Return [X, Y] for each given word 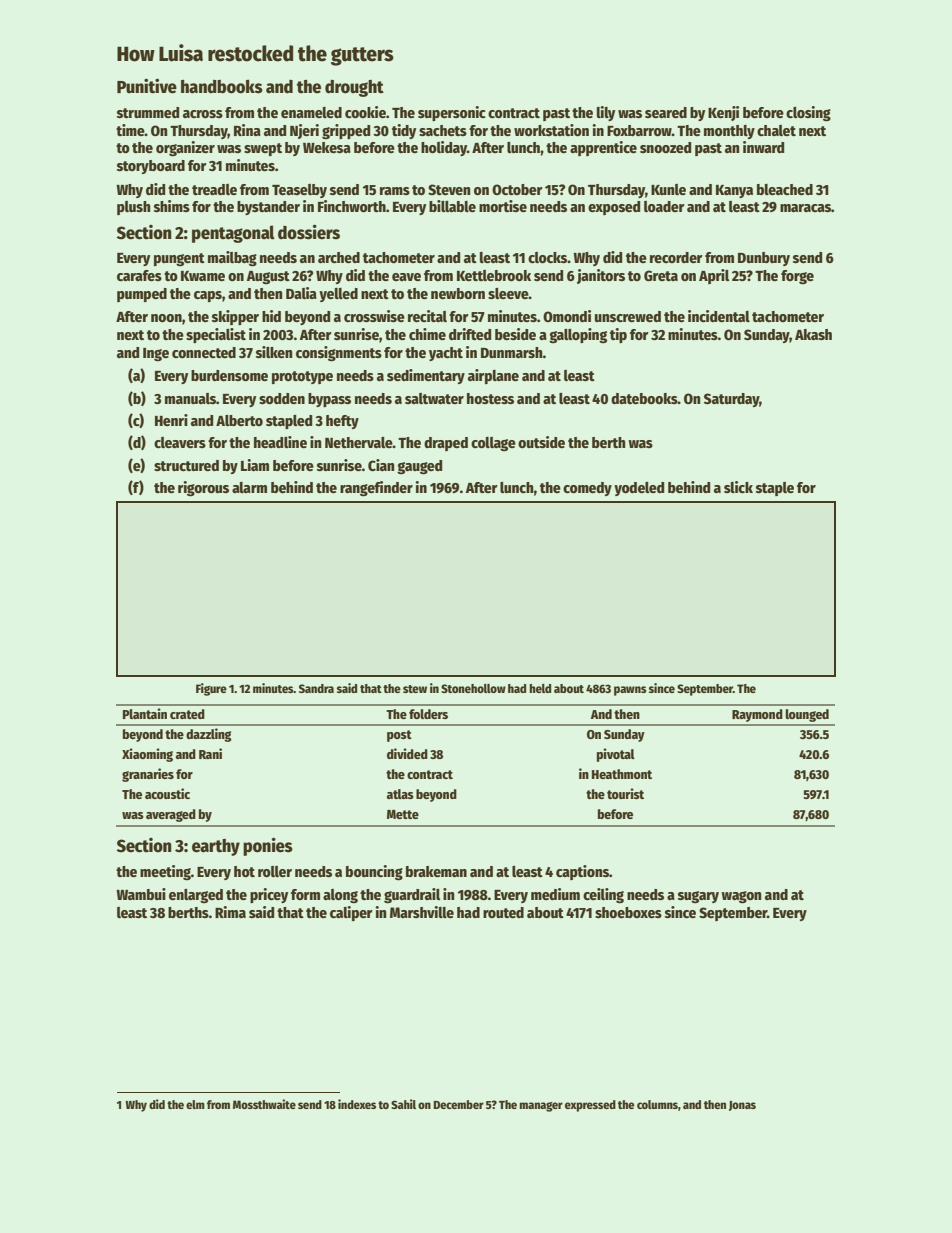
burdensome [229, 375]
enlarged [196, 896]
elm [195, 1104]
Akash [813, 334]
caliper [351, 913]
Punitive [147, 86]
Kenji [723, 113]
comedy [587, 489]
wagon [741, 897]
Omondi [567, 316]
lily [606, 113]
